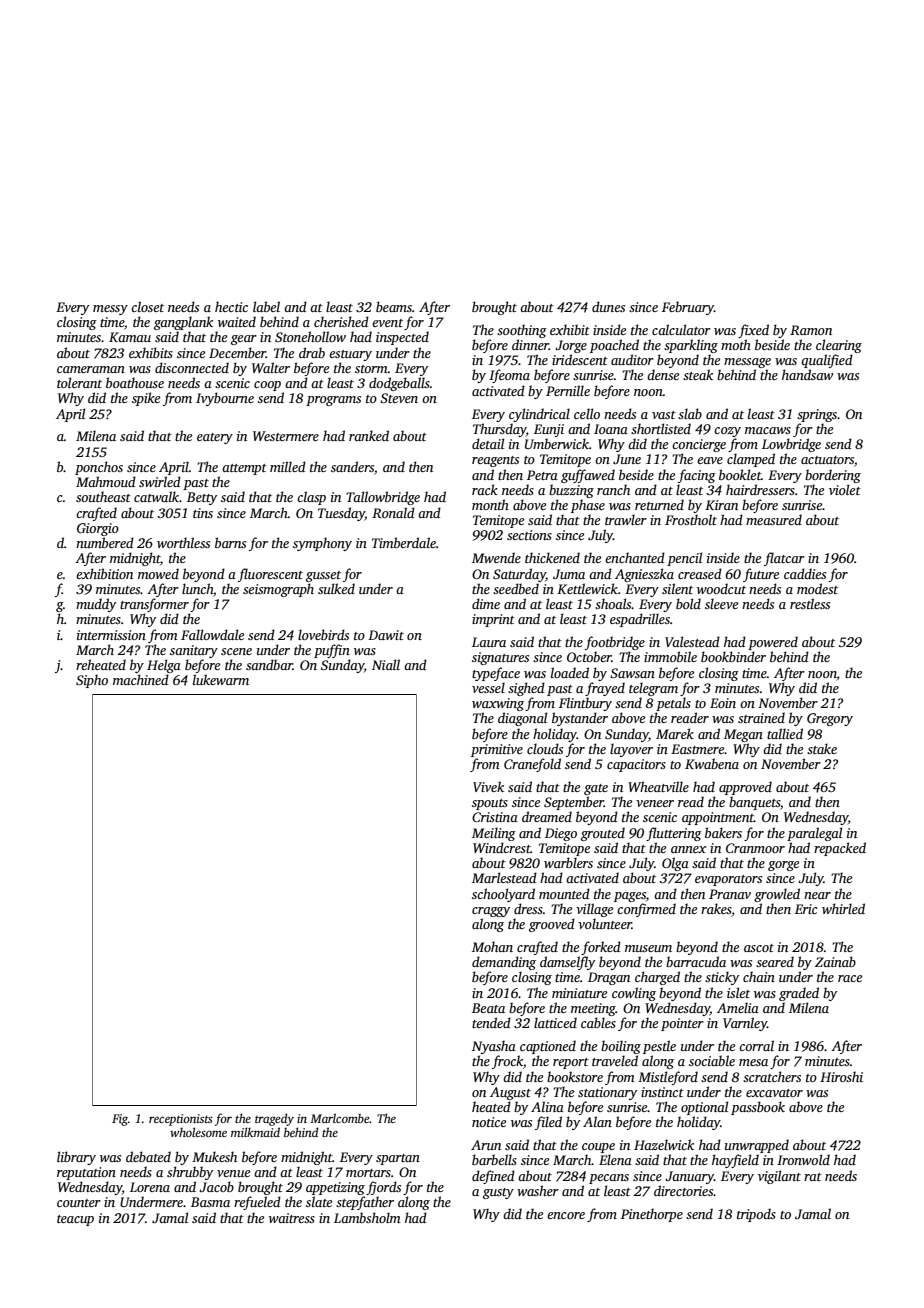  What do you see at coordinates (393, 512) in the image?
I see `Ronald` at bounding box center [393, 512].
